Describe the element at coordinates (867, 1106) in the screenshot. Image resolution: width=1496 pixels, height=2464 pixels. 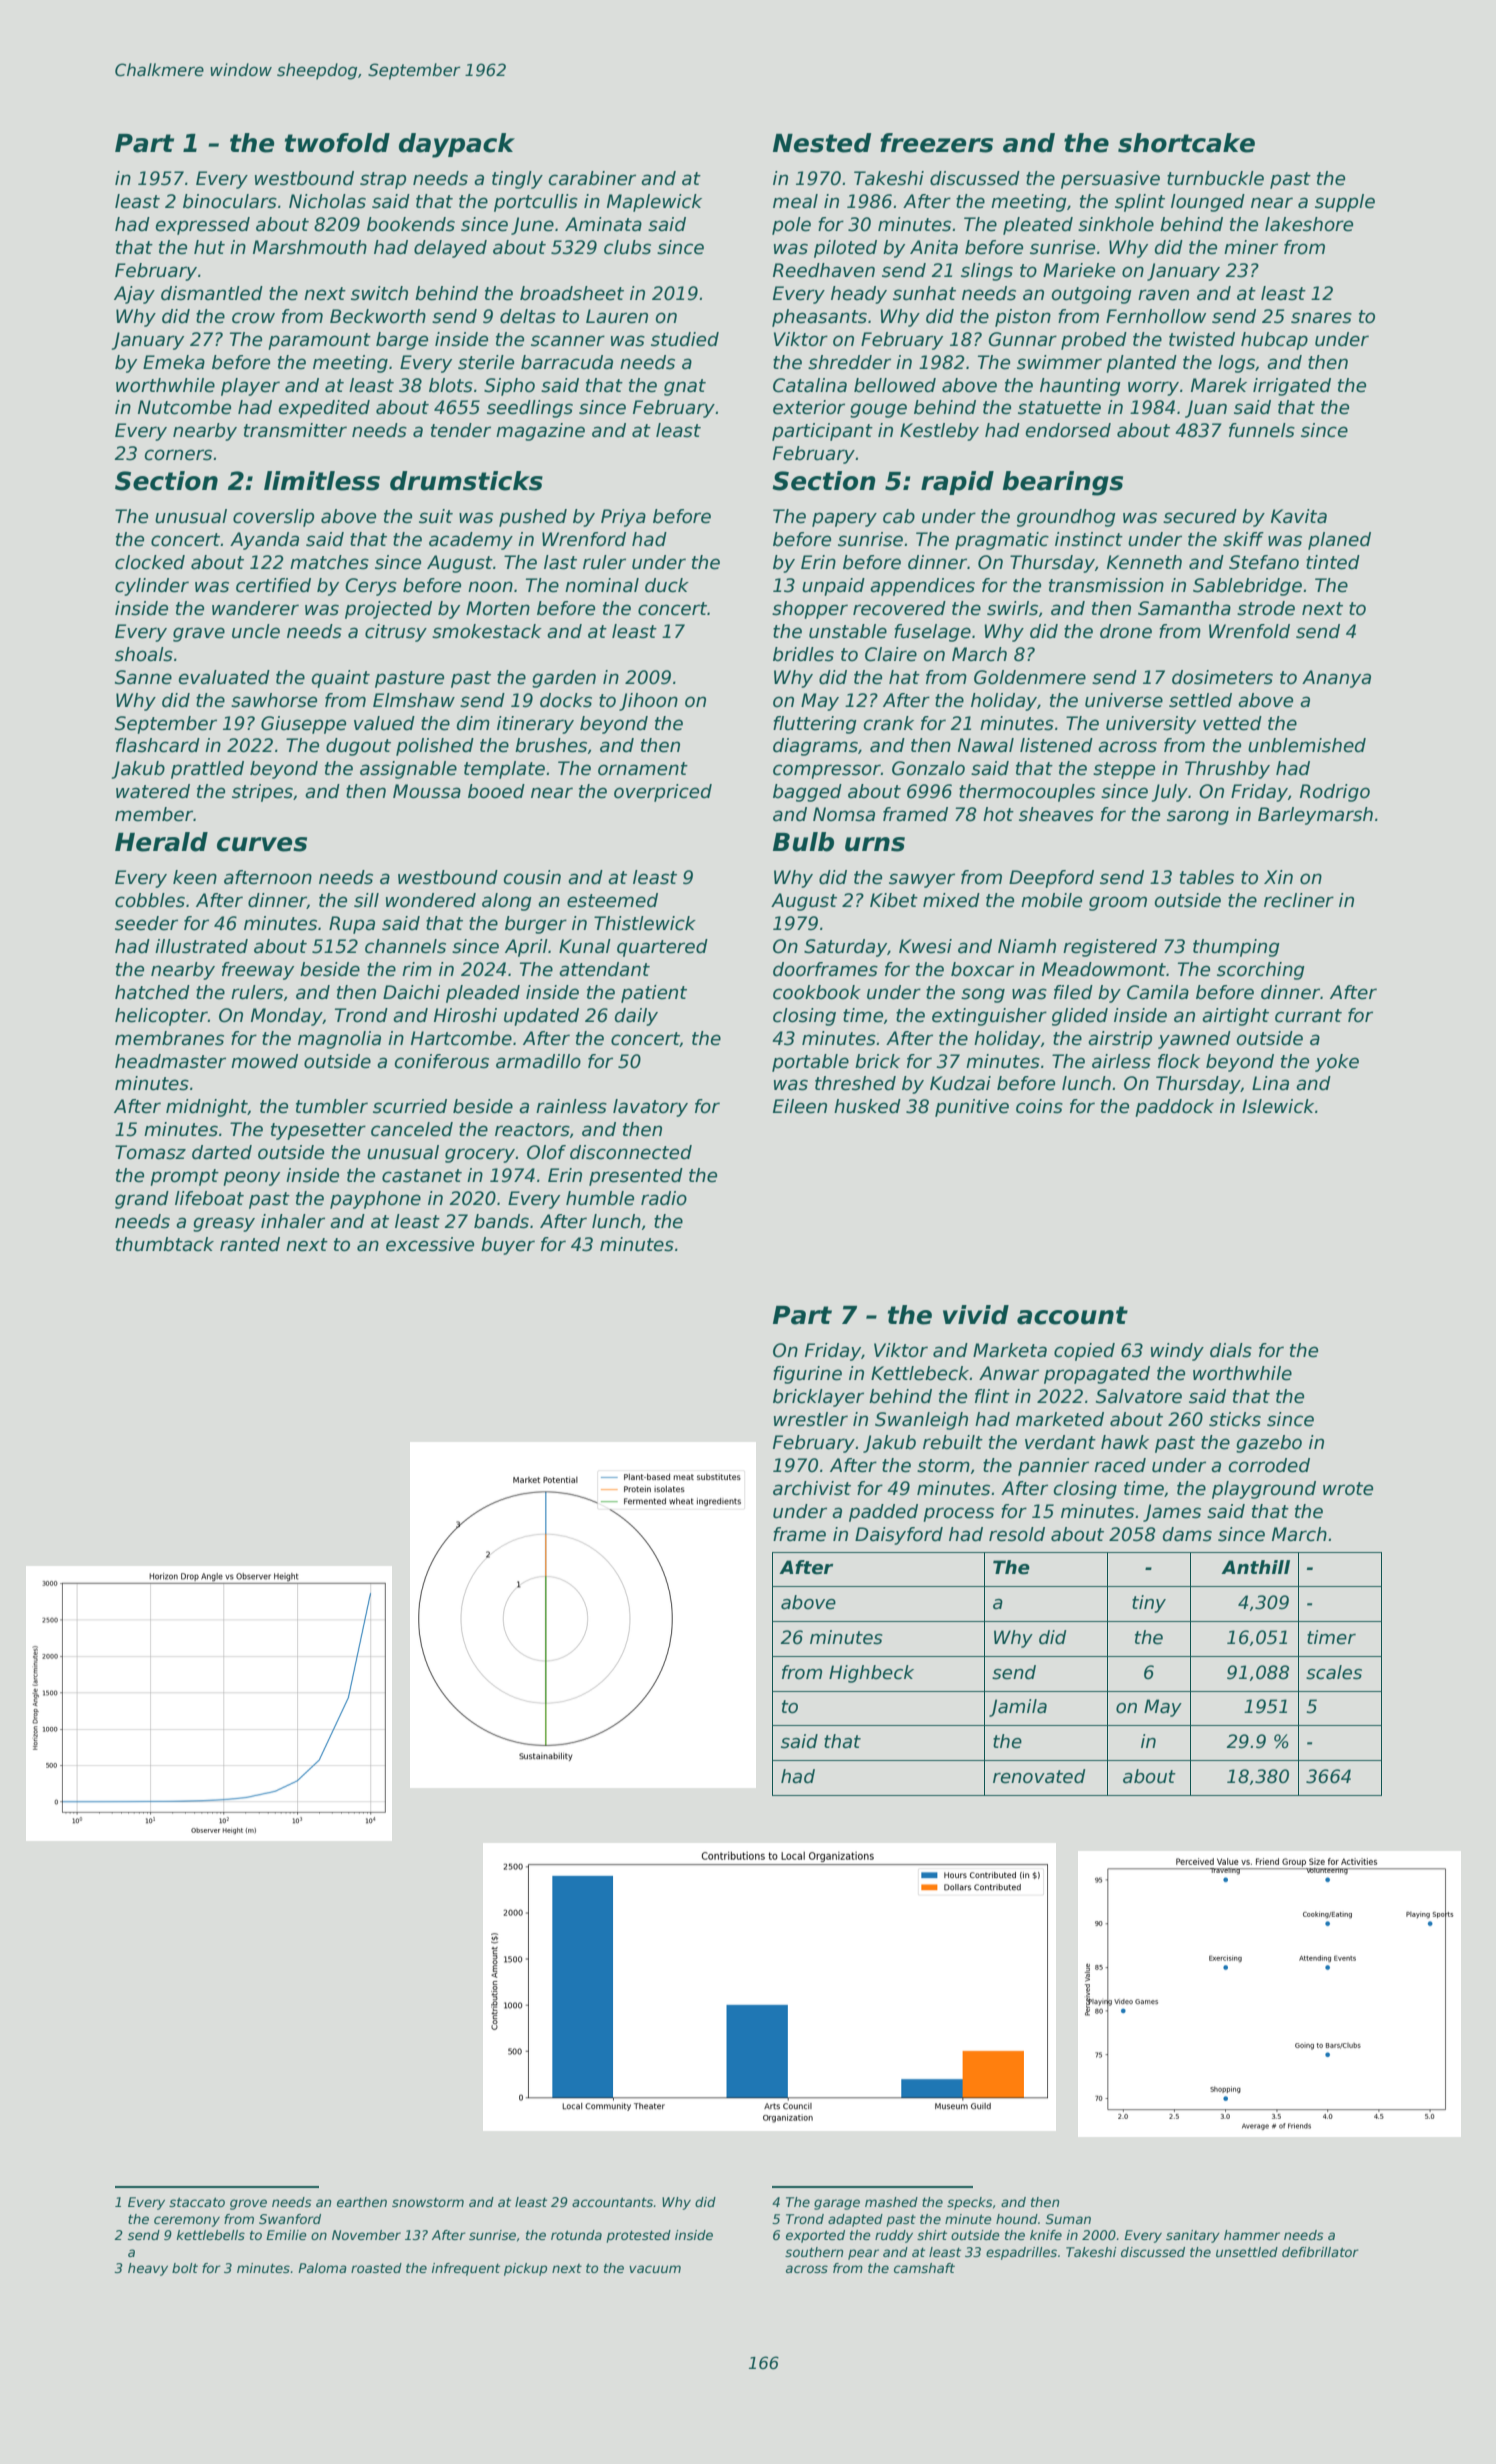
I see `husked` at that location.
